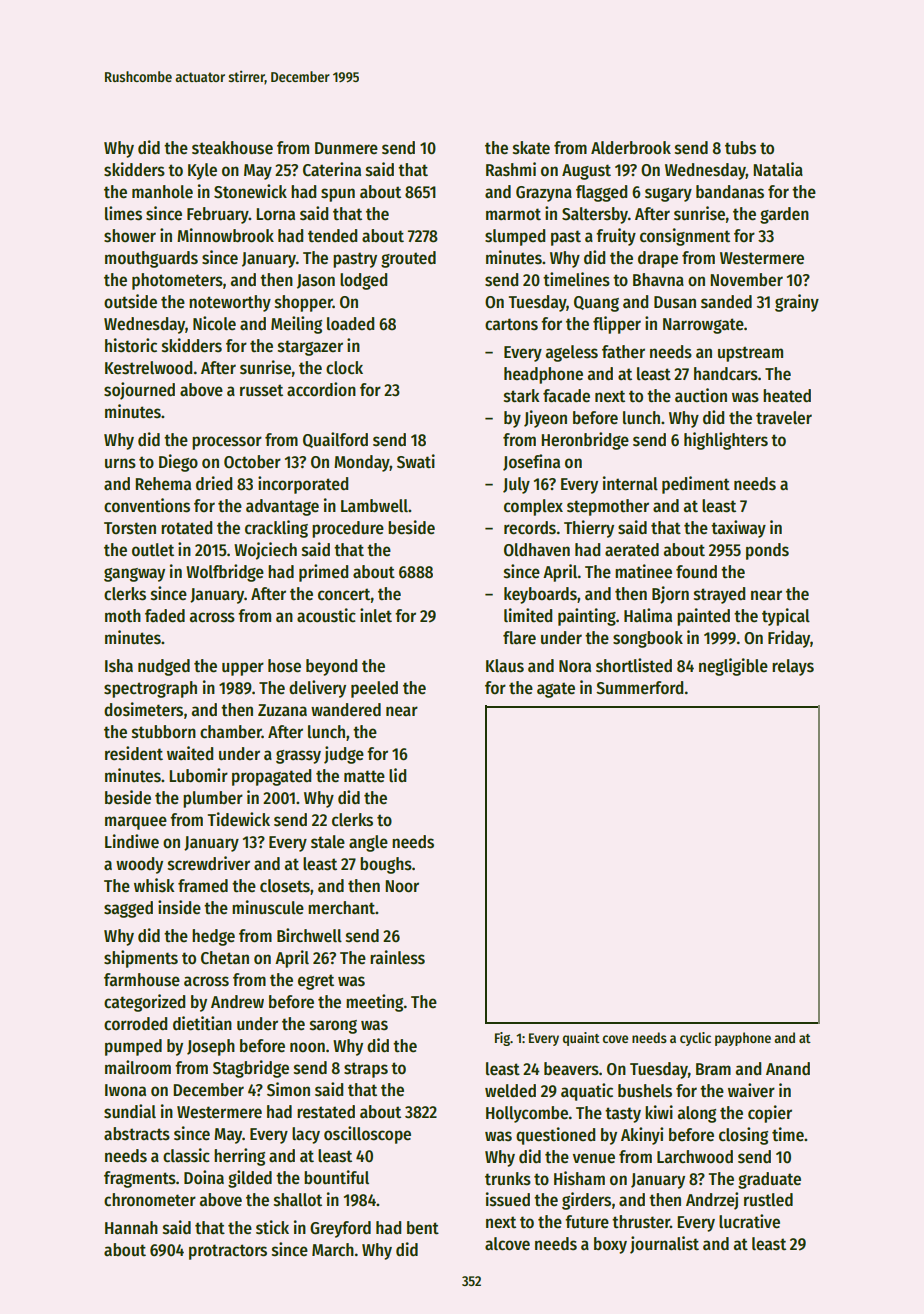 This image has width=924, height=1314. What do you see at coordinates (225, 573) in the image?
I see `Wolfbridge` at bounding box center [225, 573].
